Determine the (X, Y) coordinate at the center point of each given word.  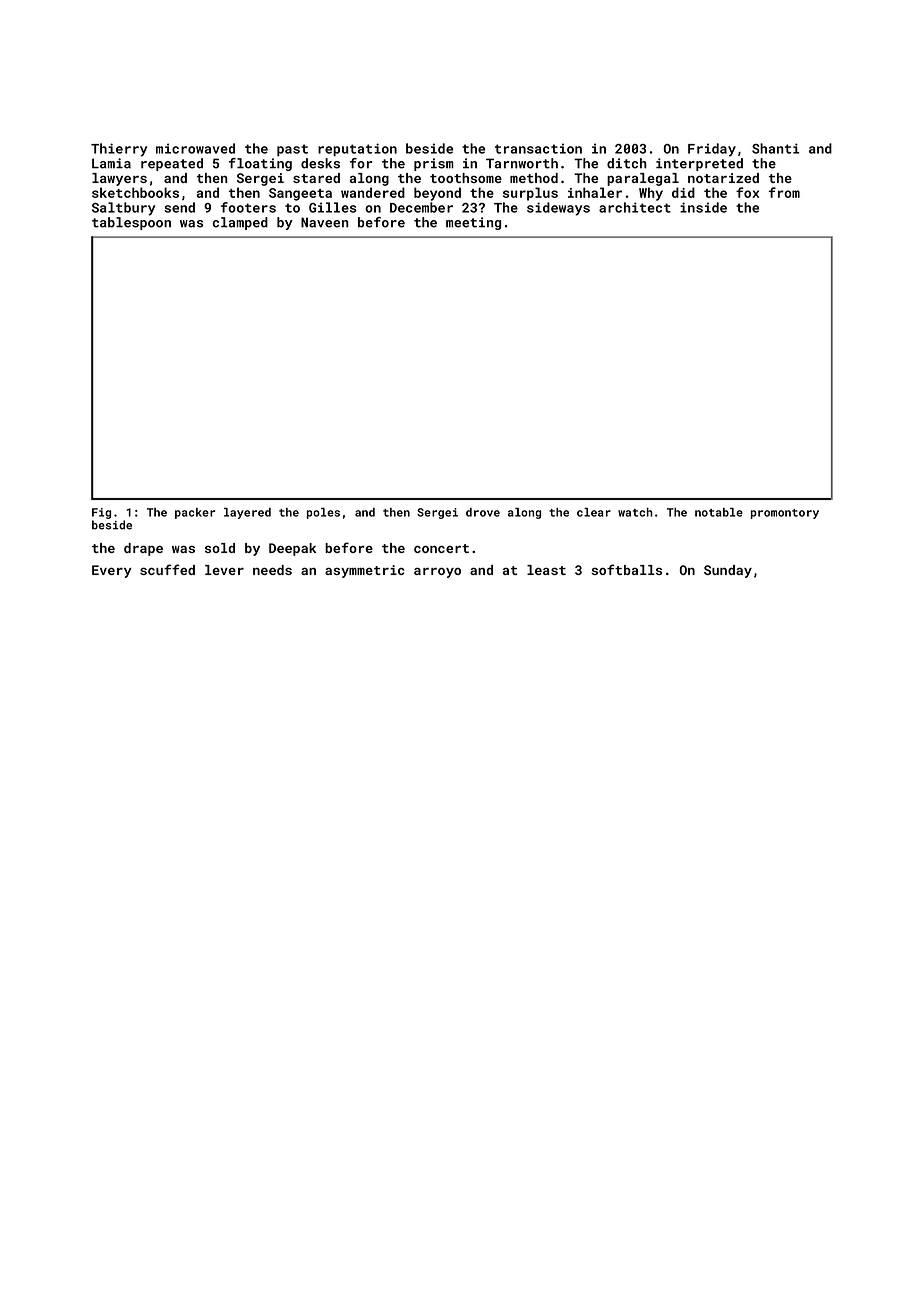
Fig (101, 513)
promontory (785, 514)
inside (703, 207)
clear (594, 512)
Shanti (775, 148)
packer (195, 513)
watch (635, 512)
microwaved (195, 148)
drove (483, 512)
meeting (473, 223)
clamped (240, 223)
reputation (357, 150)
